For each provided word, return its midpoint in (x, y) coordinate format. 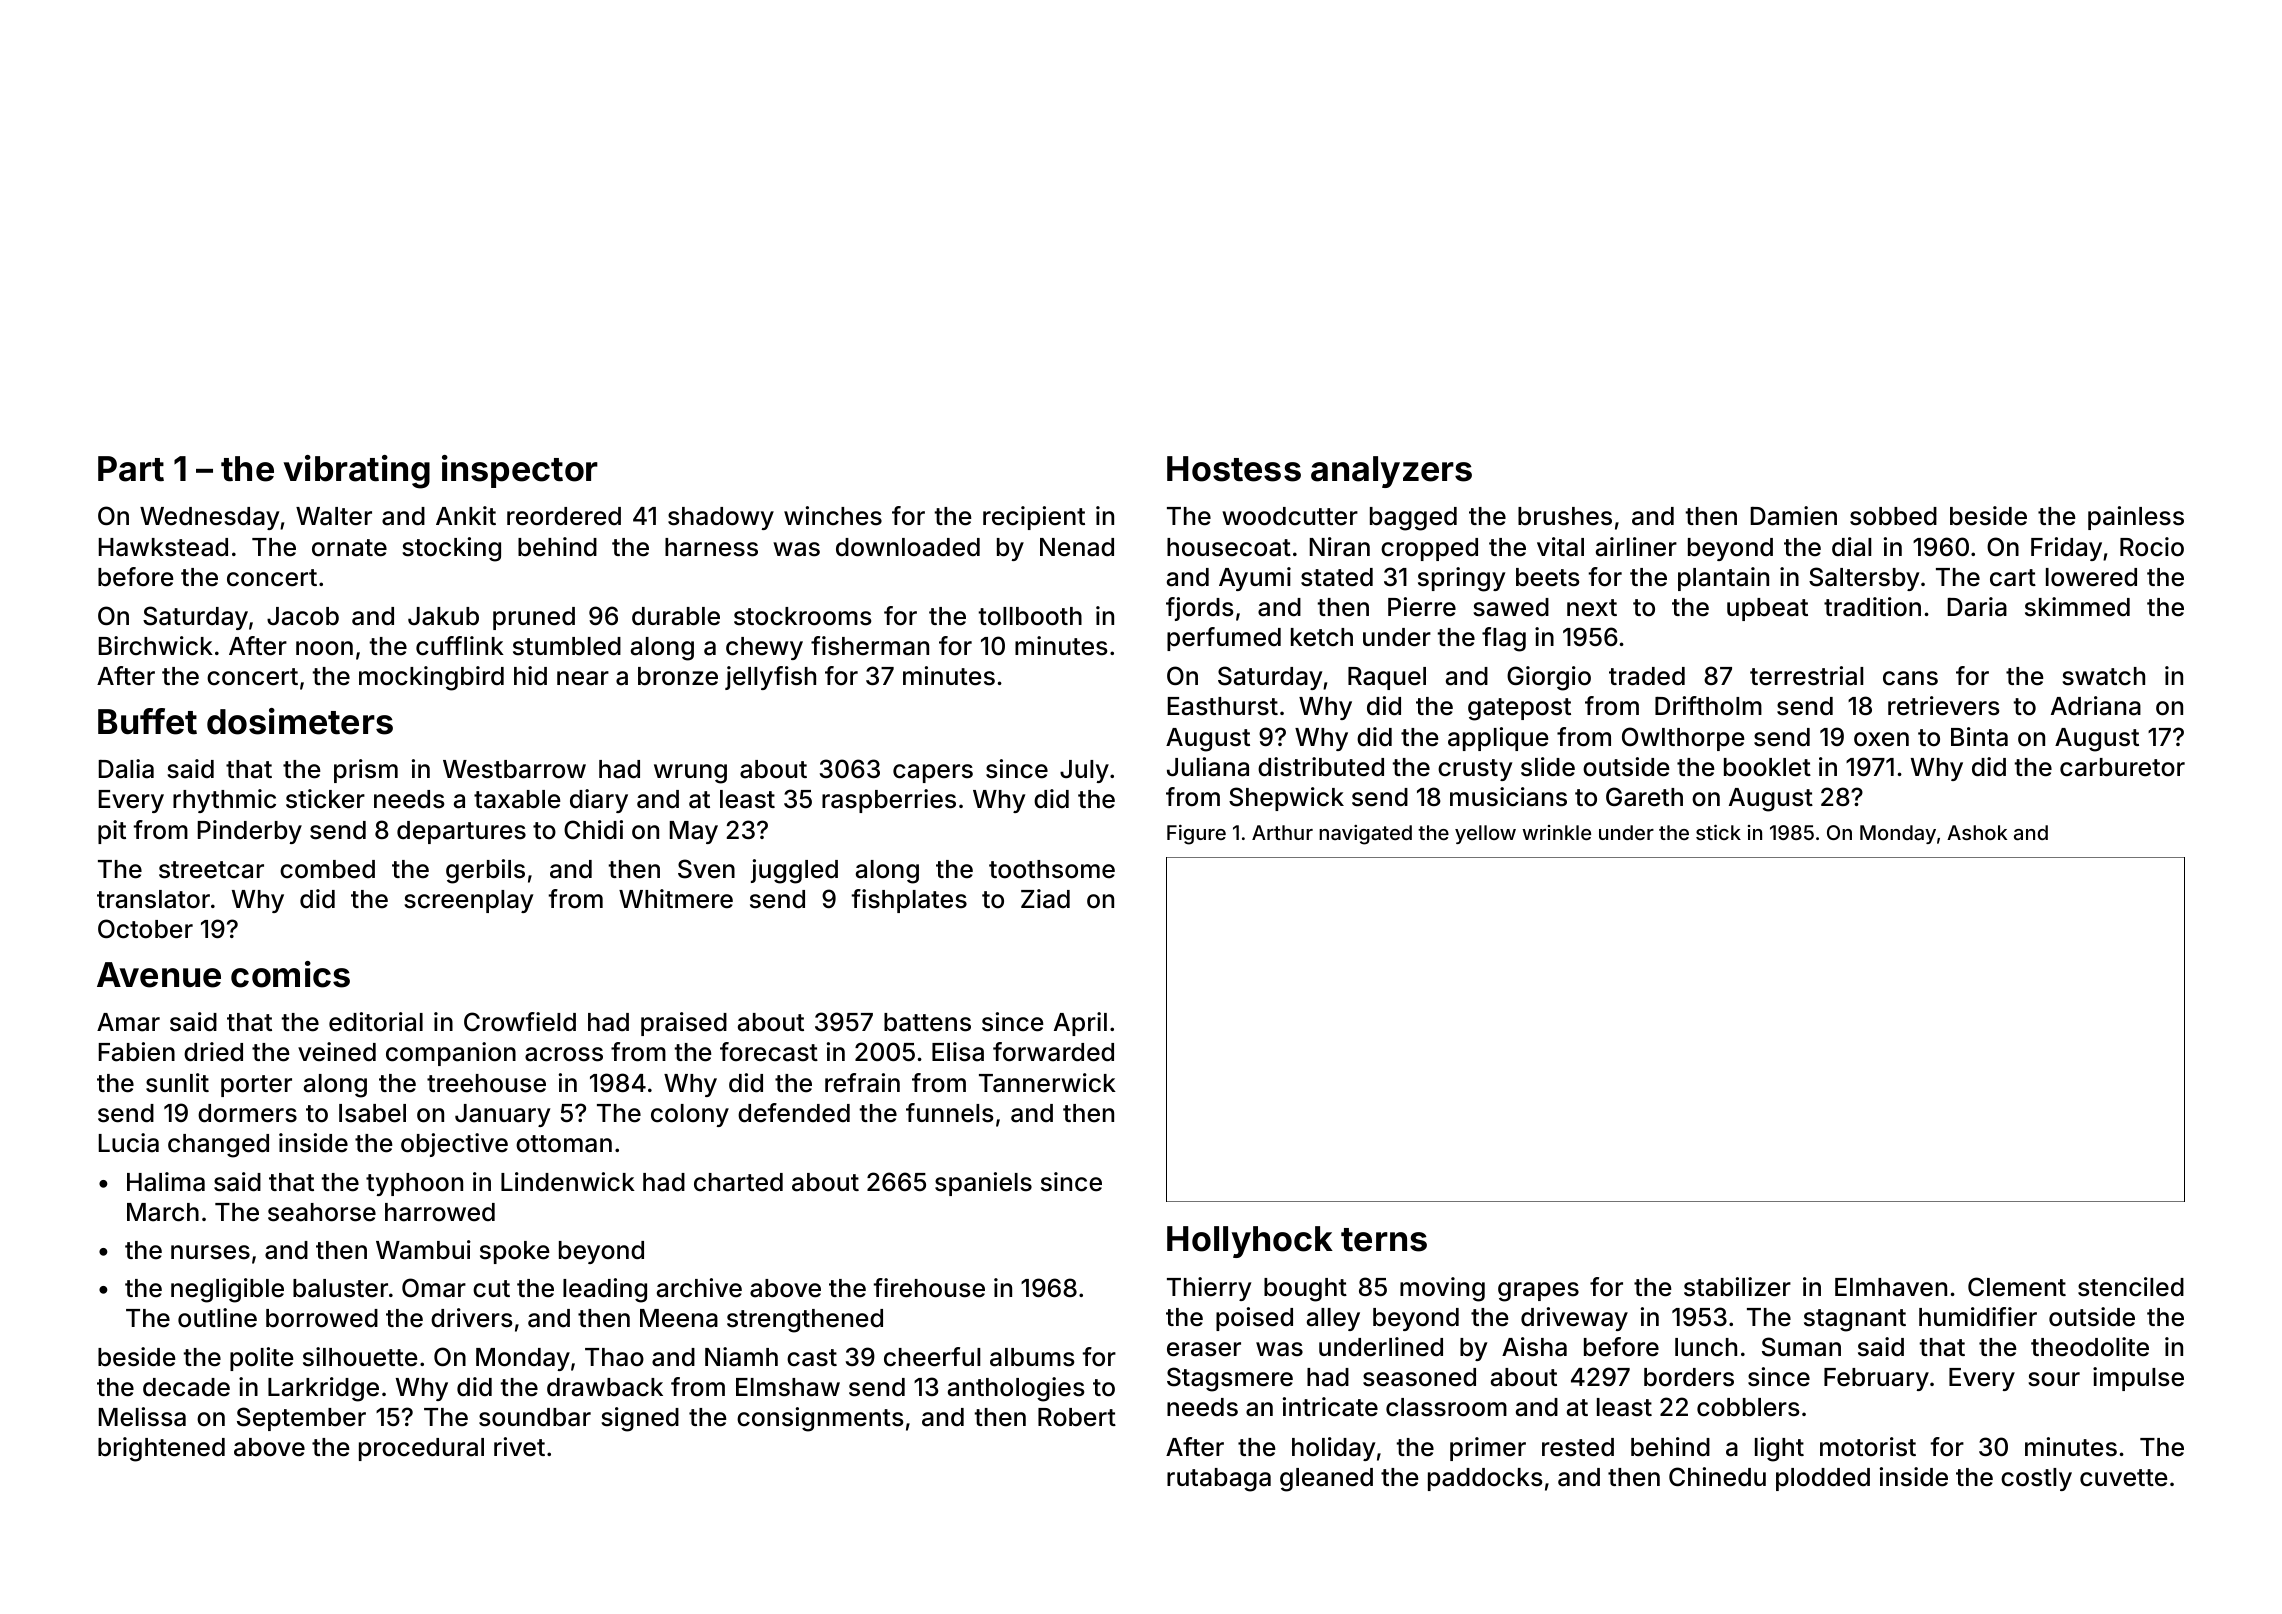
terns (1384, 1240)
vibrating (357, 472)
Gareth (1644, 797)
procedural (421, 1449)
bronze (678, 676)
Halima (166, 1182)
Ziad (1045, 899)
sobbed (1893, 516)
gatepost (1519, 709)
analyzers (1391, 472)
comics (290, 974)
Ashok (1977, 832)
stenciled (2131, 1287)
